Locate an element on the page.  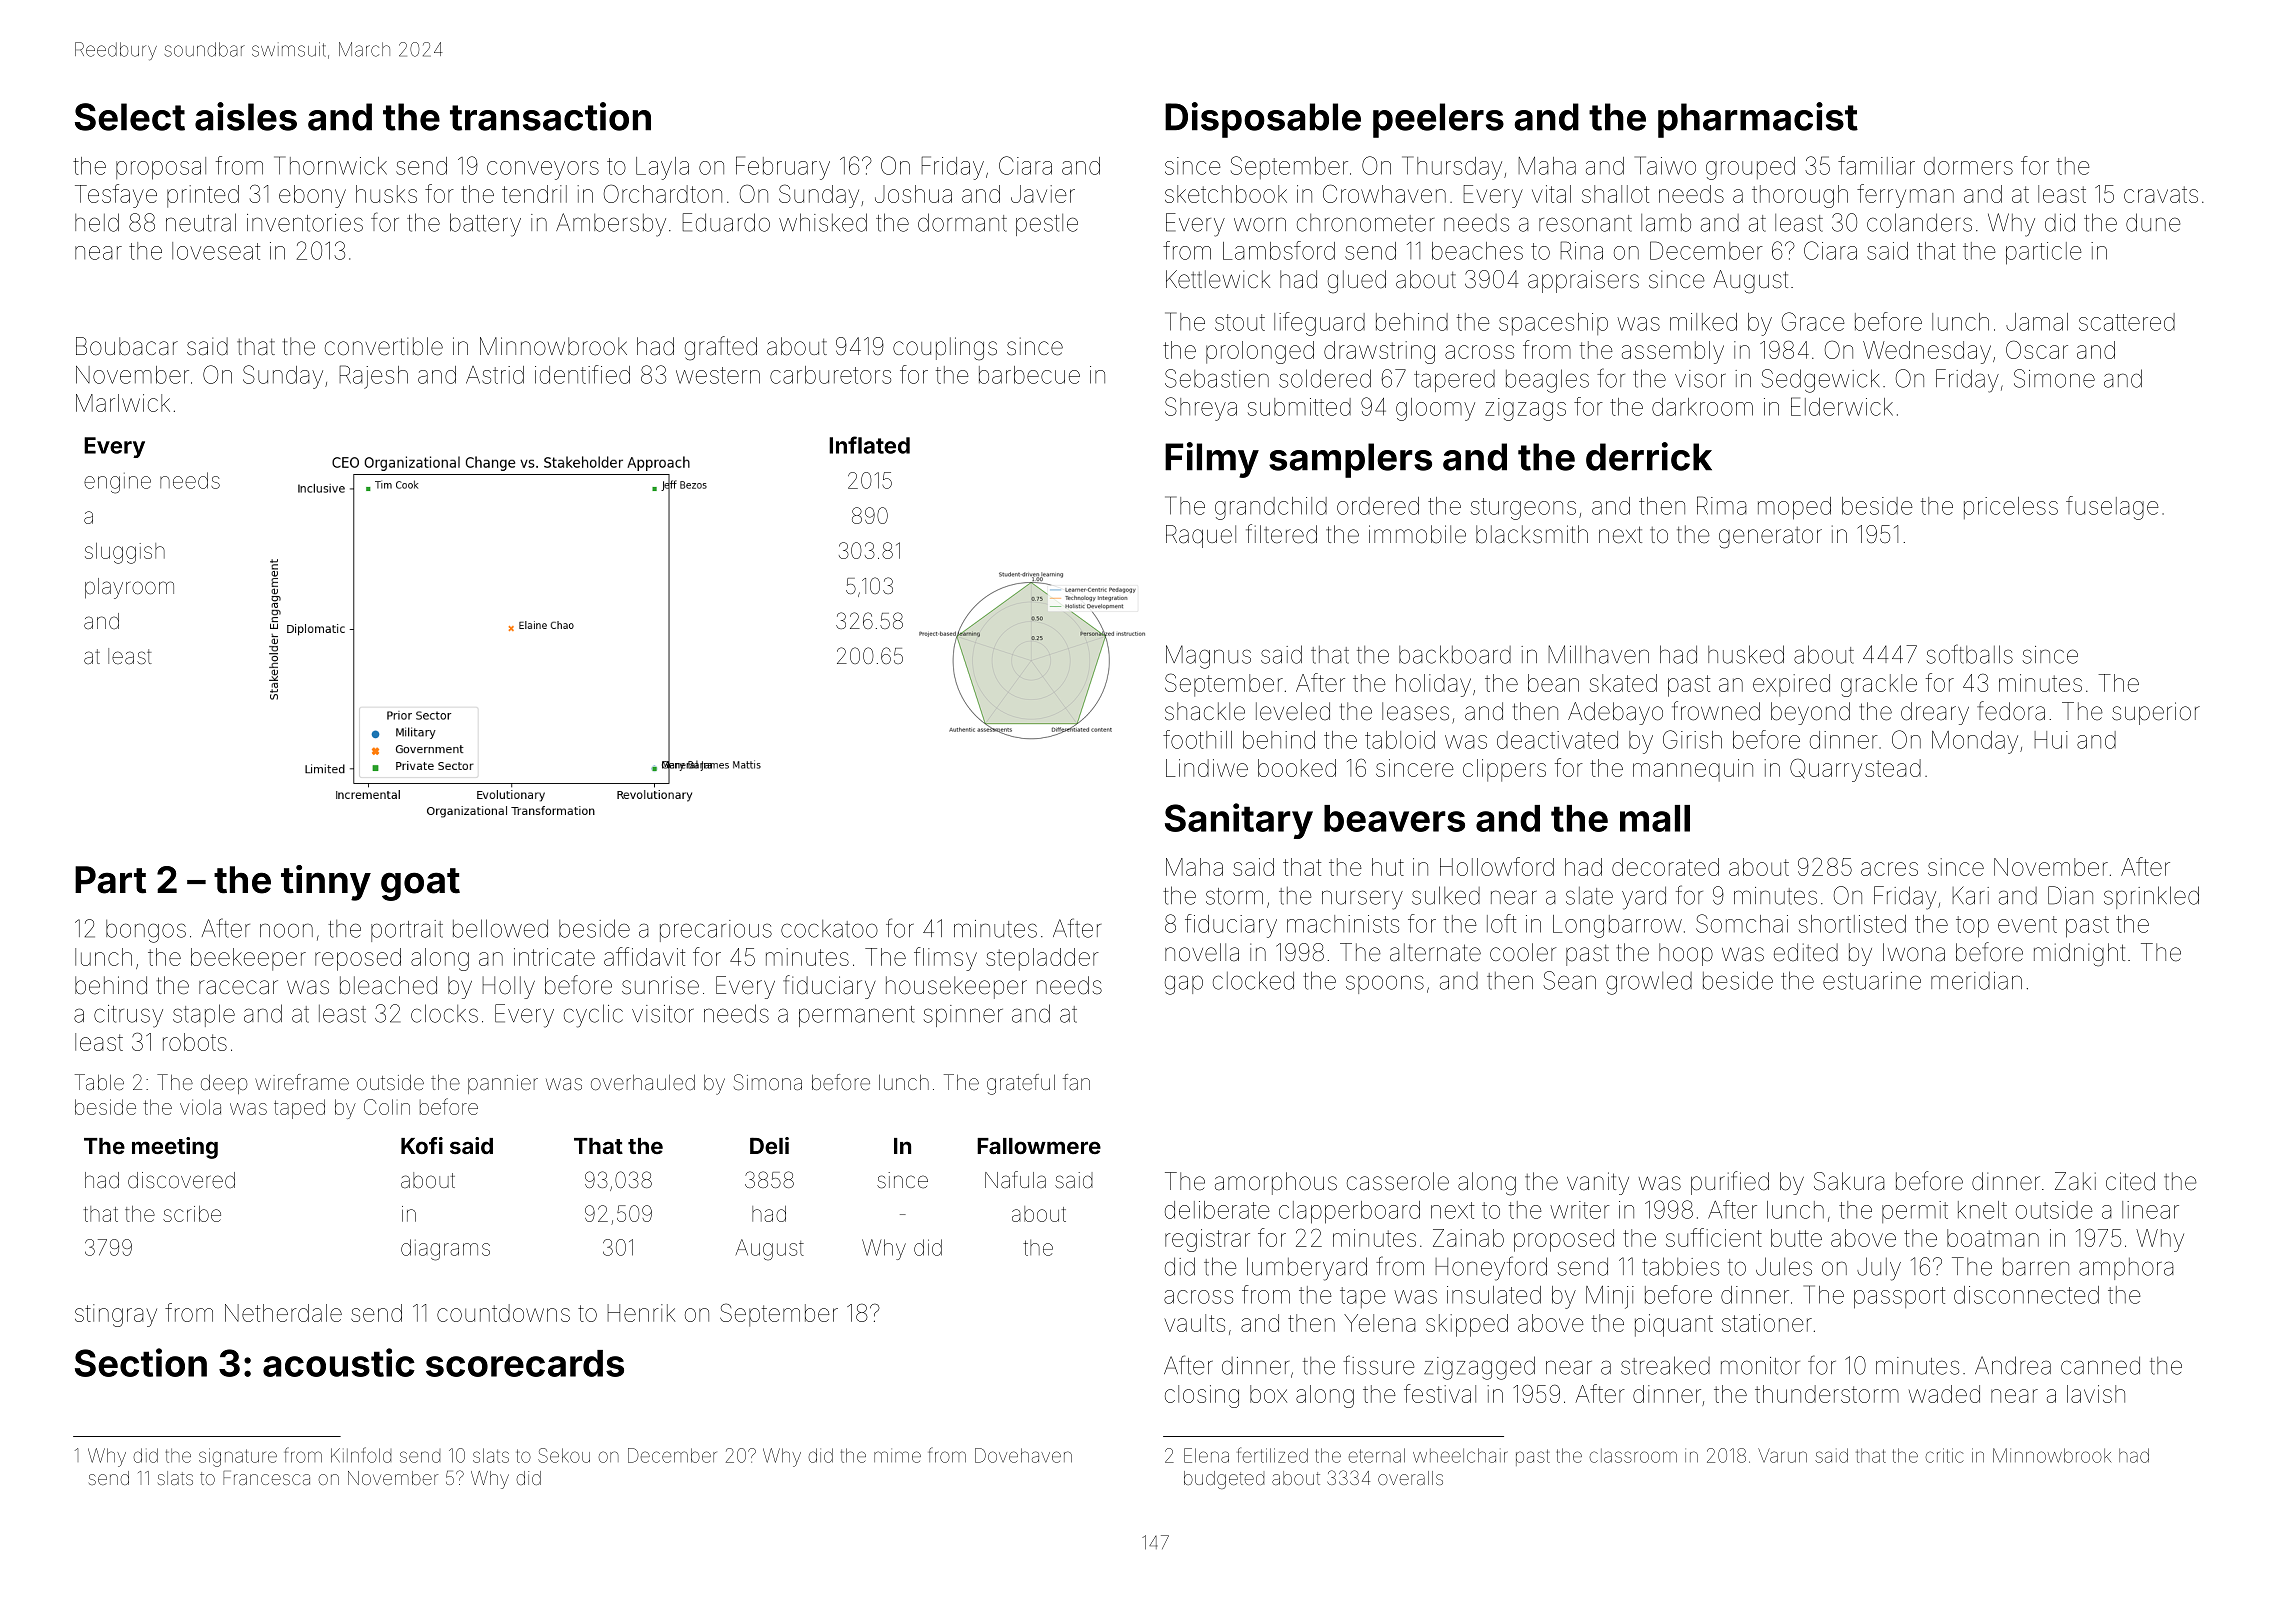
pharmacist is located at coordinates (1758, 120).
